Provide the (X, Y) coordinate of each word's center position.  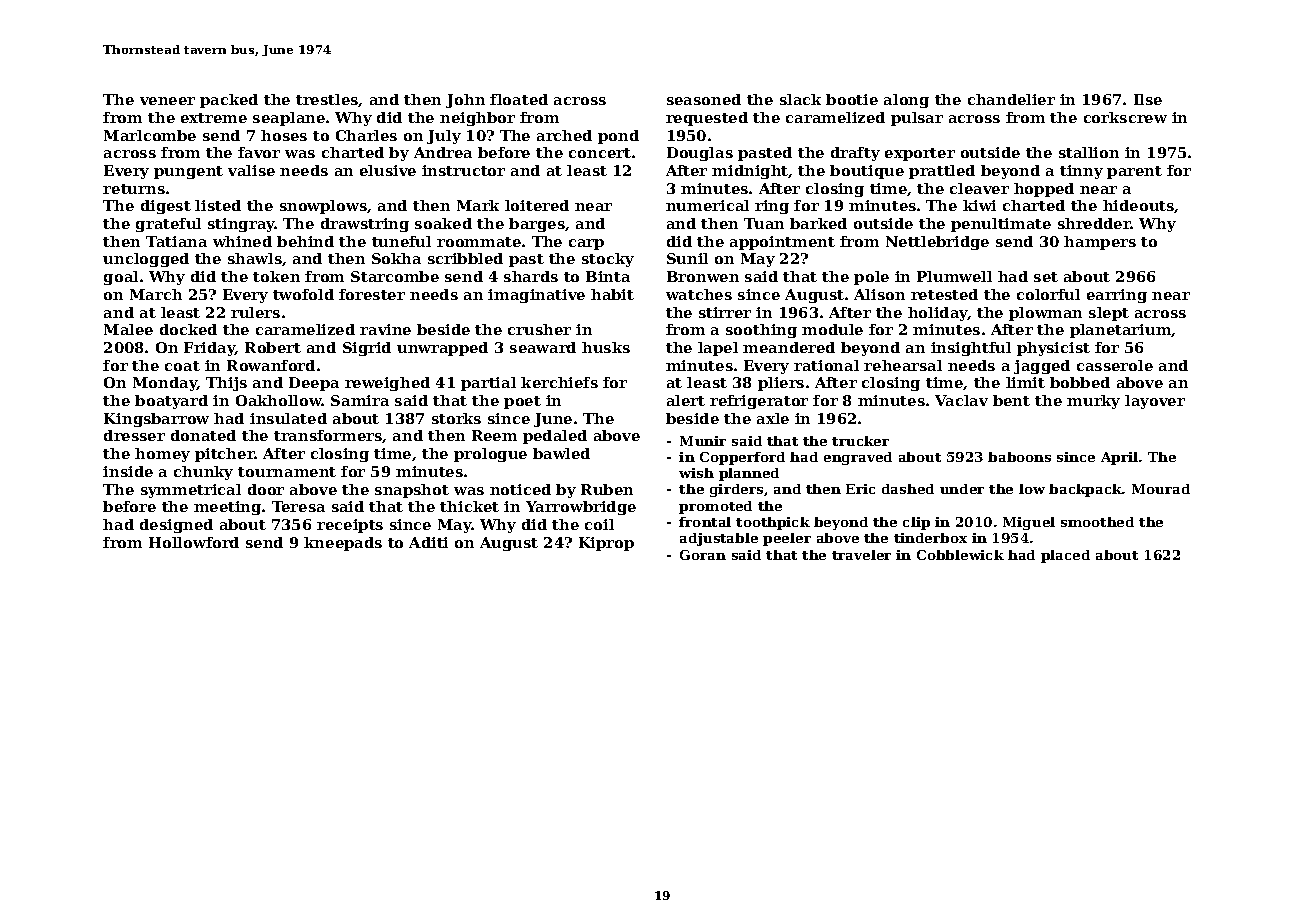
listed (218, 205)
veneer (167, 101)
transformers (328, 435)
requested (707, 119)
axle (773, 418)
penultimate (1001, 225)
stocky (608, 260)
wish (696, 473)
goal (121, 278)
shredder (1094, 223)
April (1119, 458)
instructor (463, 170)
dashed (908, 489)
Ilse (1148, 99)
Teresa (298, 506)
